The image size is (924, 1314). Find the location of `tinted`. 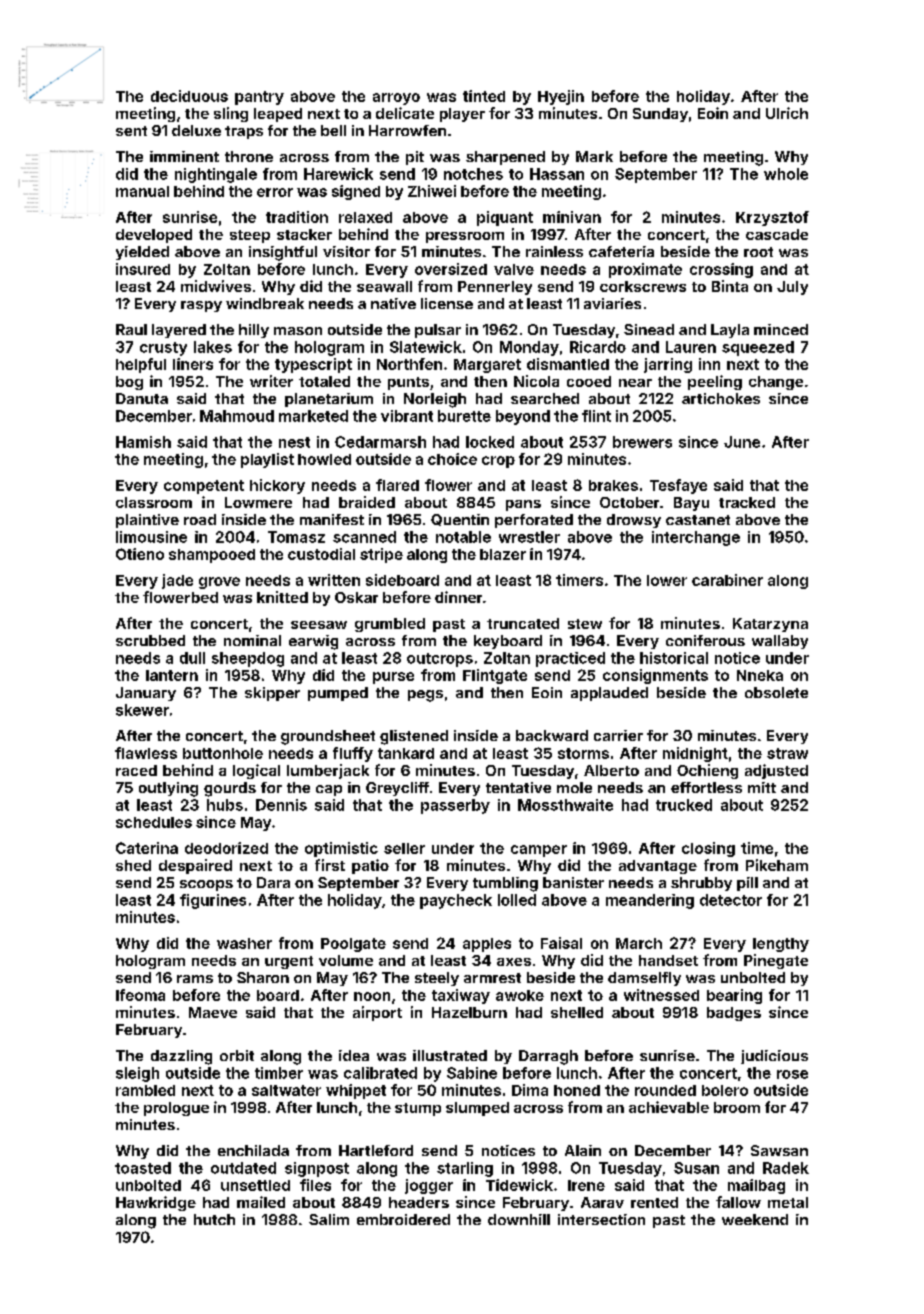

tinted is located at coordinates (484, 96).
